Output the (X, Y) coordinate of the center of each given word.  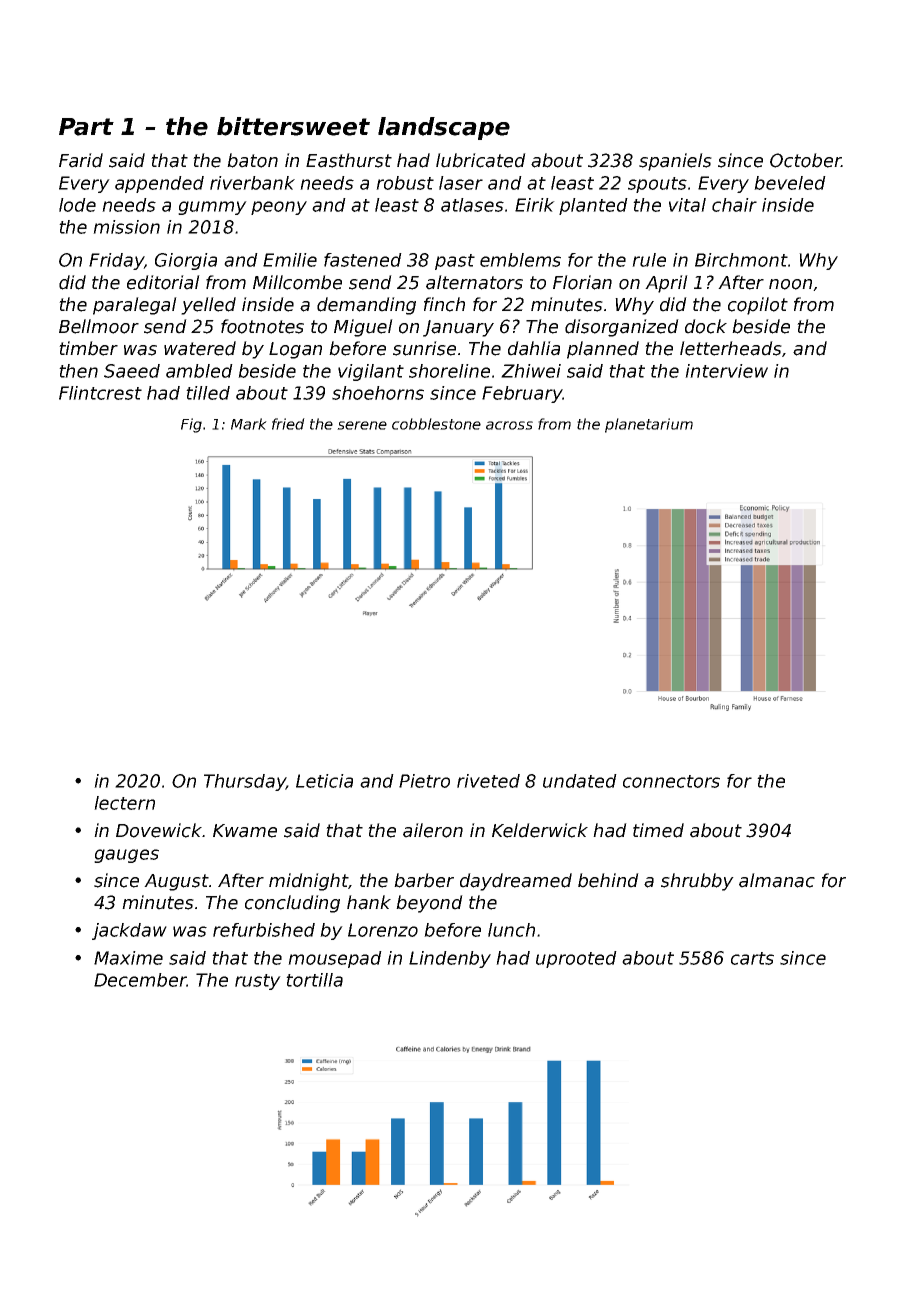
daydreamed (516, 882)
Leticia (324, 781)
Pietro (424, 781)
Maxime (128, 958)
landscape (444, 128)
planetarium (649, 425)
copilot (758, 306)
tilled (208, 393)
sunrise (424, 348)
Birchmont (741, 260)
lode (77, 205)
